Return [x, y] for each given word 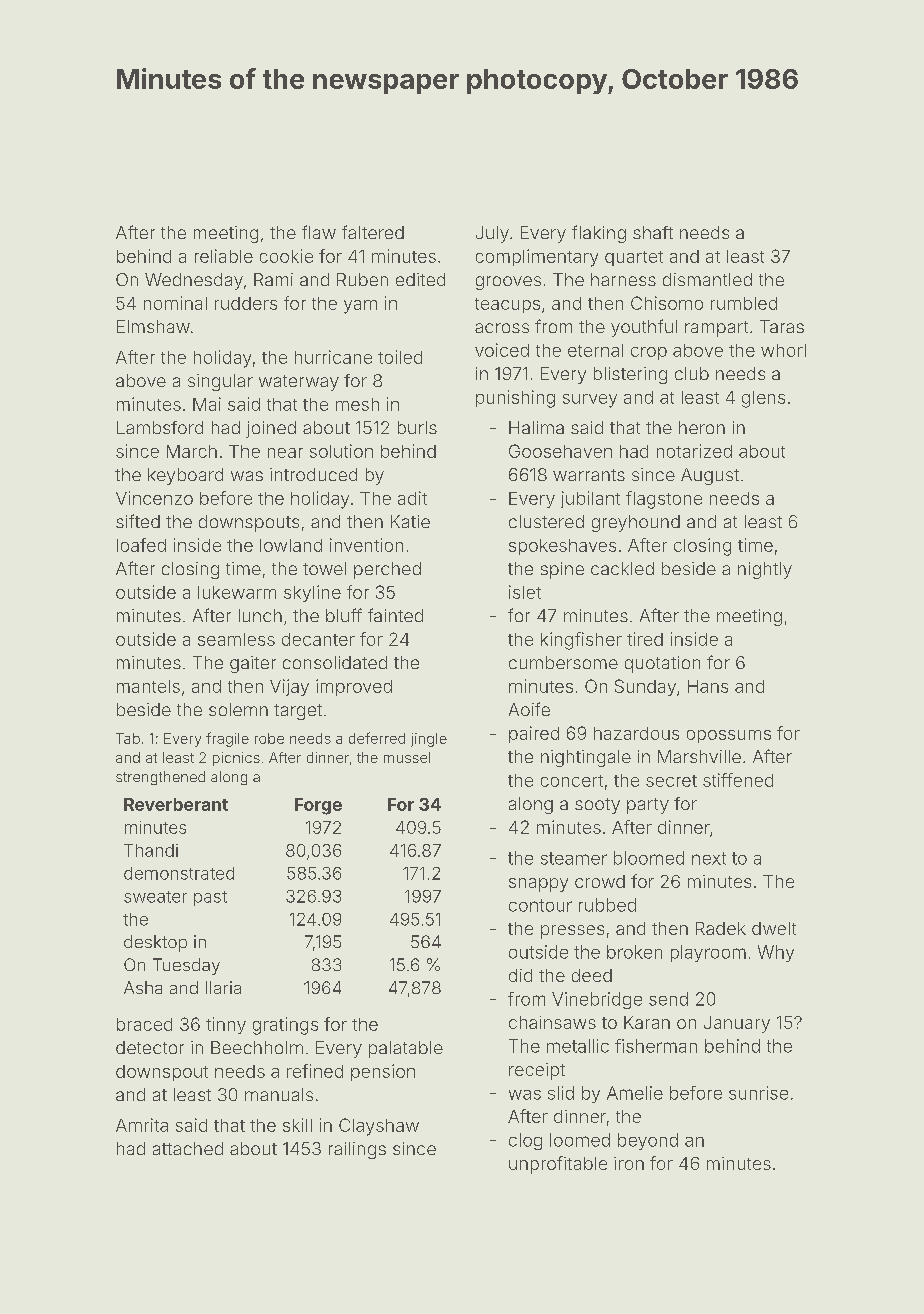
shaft [653, 232]
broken [634, 952]
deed [592, 975]
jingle [429, 740]
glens [763, 399]
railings [357, 1150]
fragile [227, 739]
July [492, 234]
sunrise [758, 1093]
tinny [226, 1025]
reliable [224, 256]
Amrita [142, 1125]
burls [417, 427]
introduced [313, 474]
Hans [708, 686]
